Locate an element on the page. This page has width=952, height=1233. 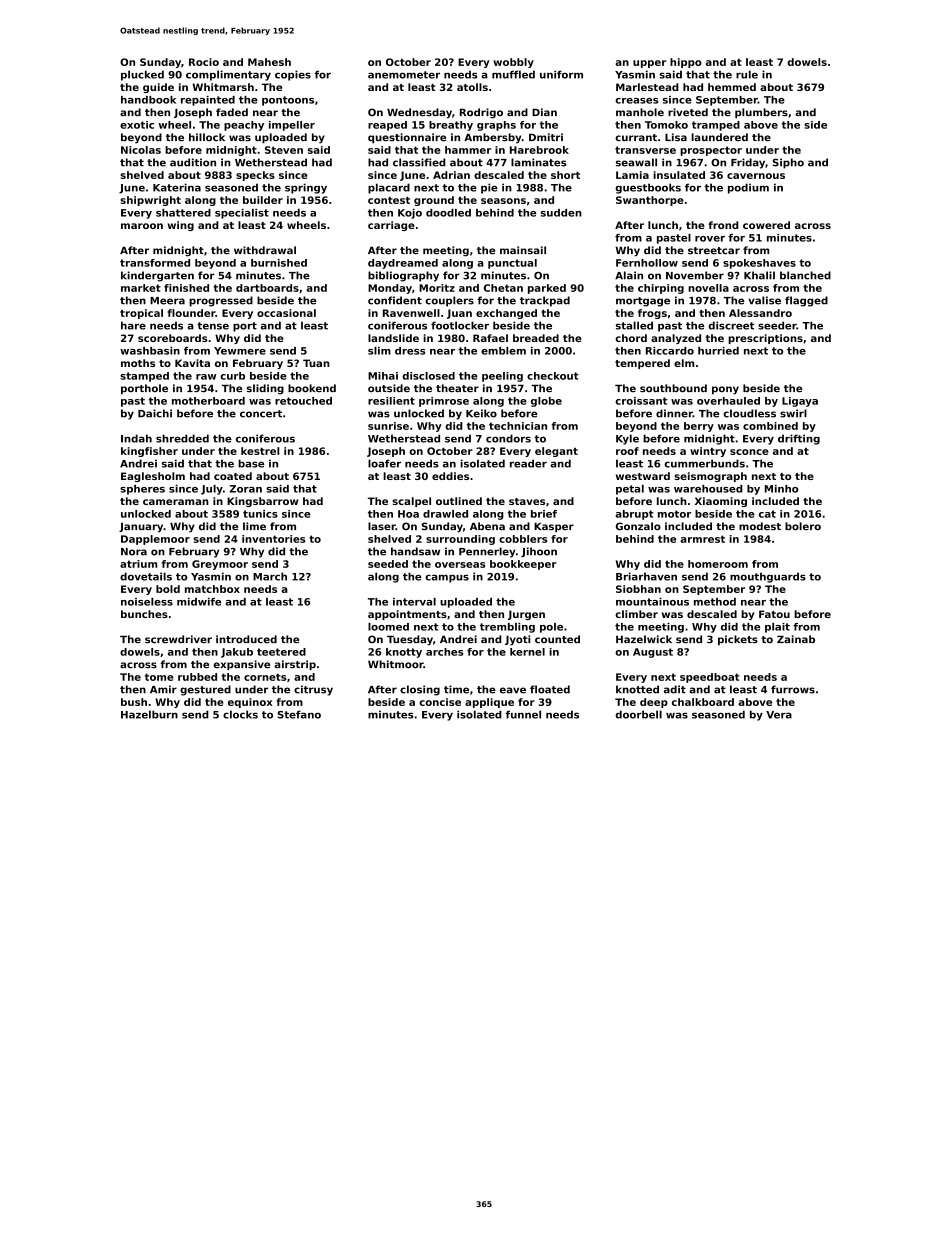
surrounding is located at coordinates (460, 540).
